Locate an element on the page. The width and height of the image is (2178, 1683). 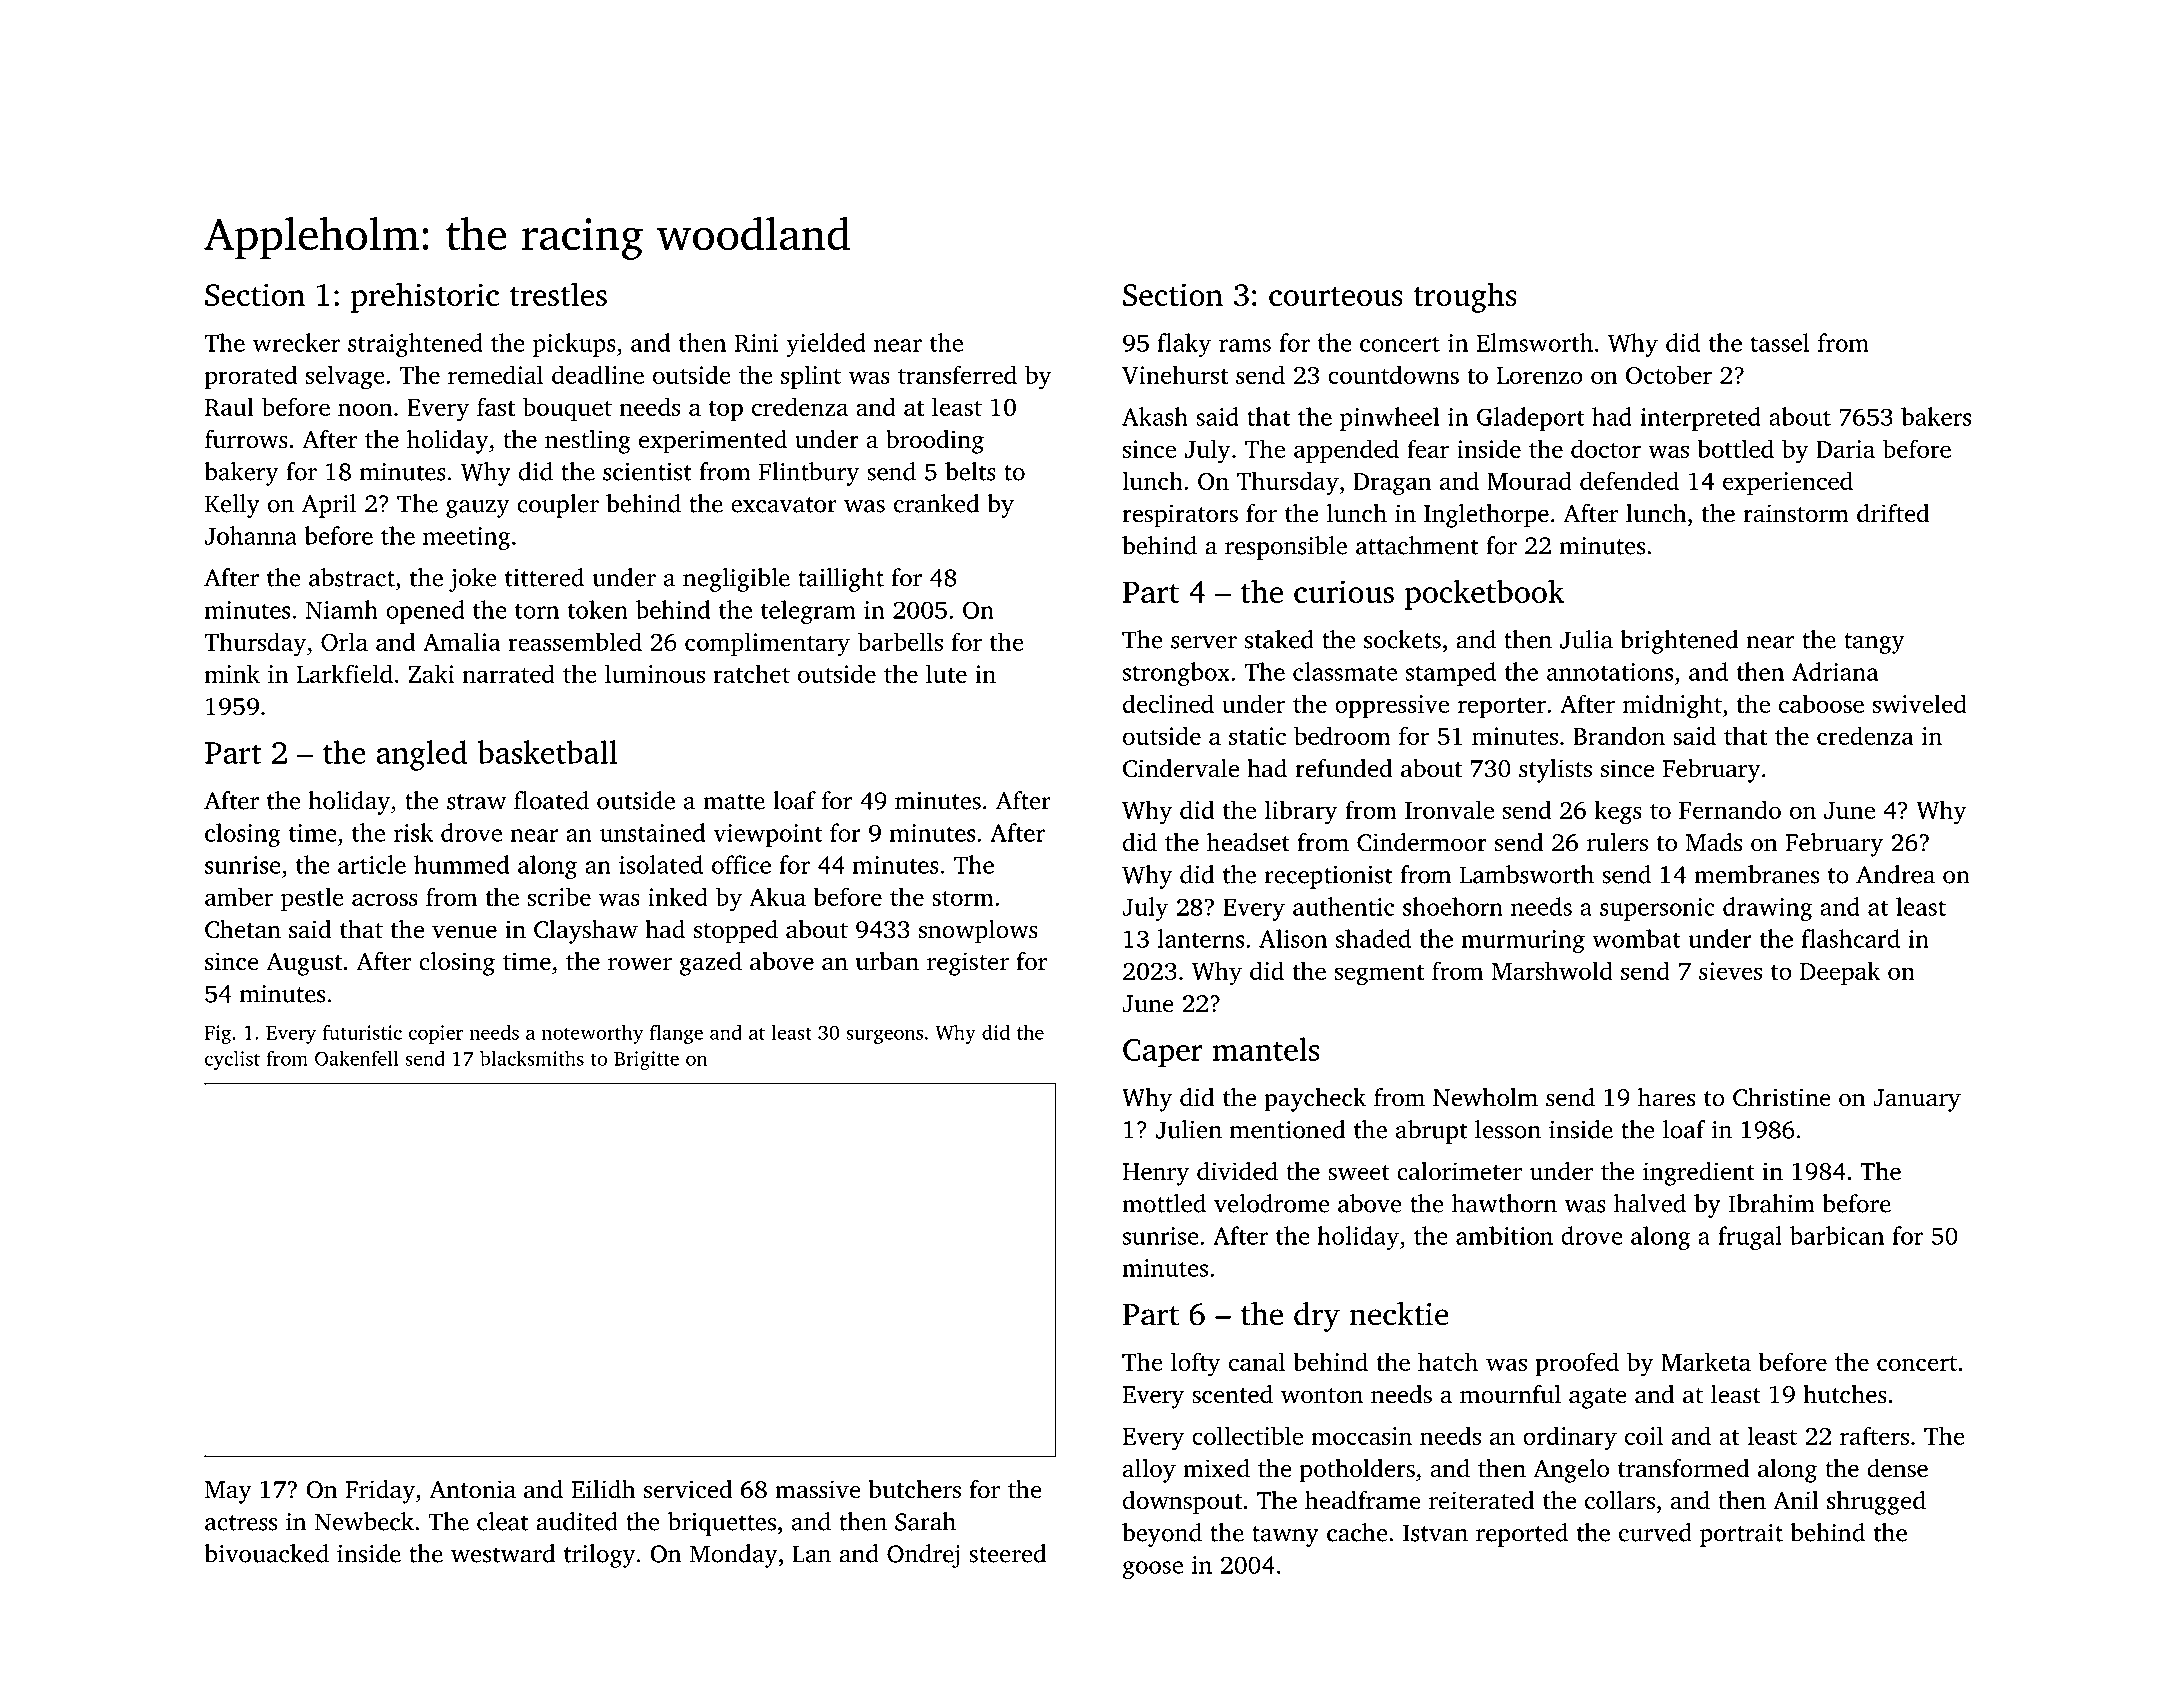
noteworthy is located at coordinates (593, 1034).
